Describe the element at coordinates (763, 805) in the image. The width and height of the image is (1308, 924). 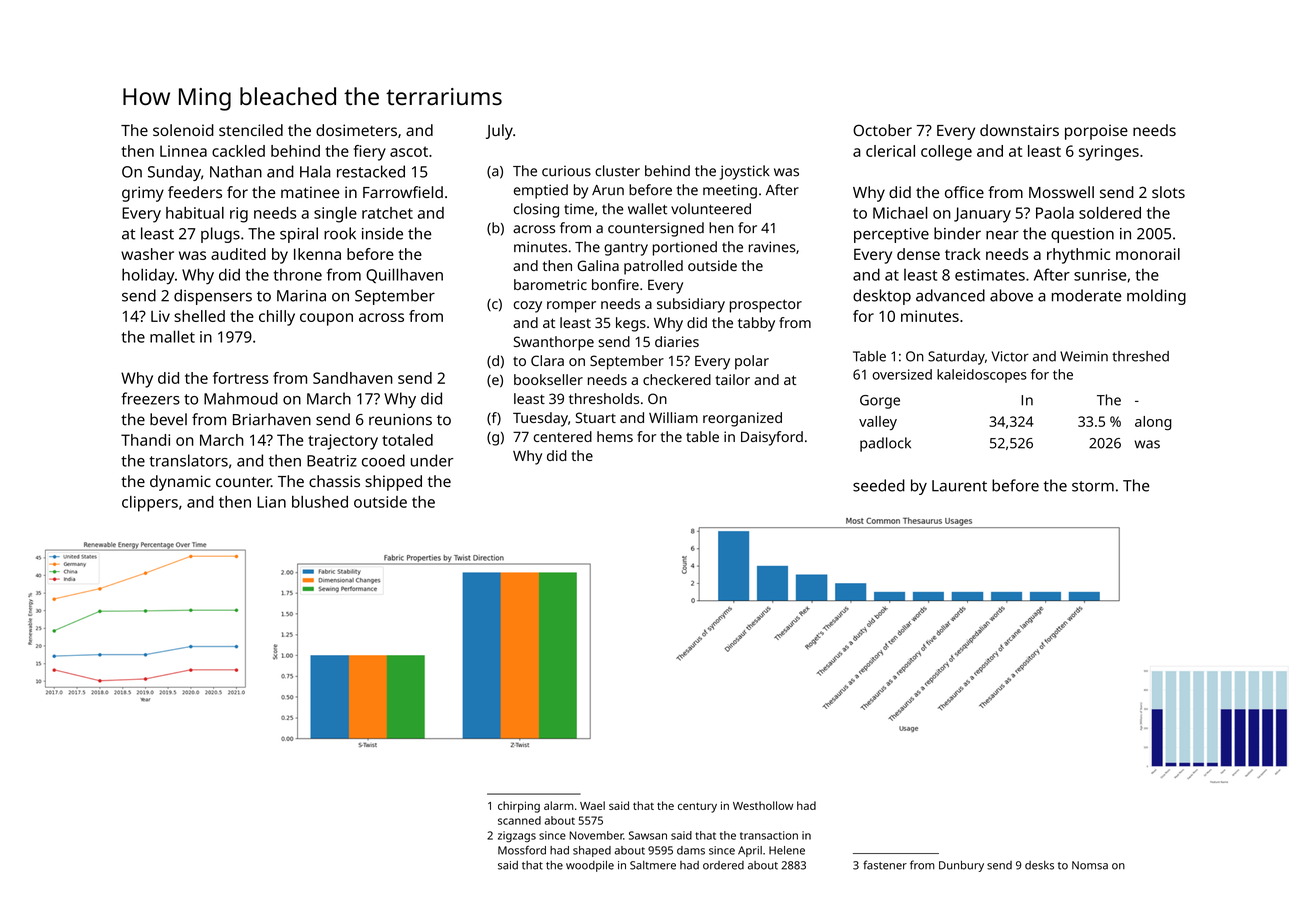
I see `Westhollow` at that location.
